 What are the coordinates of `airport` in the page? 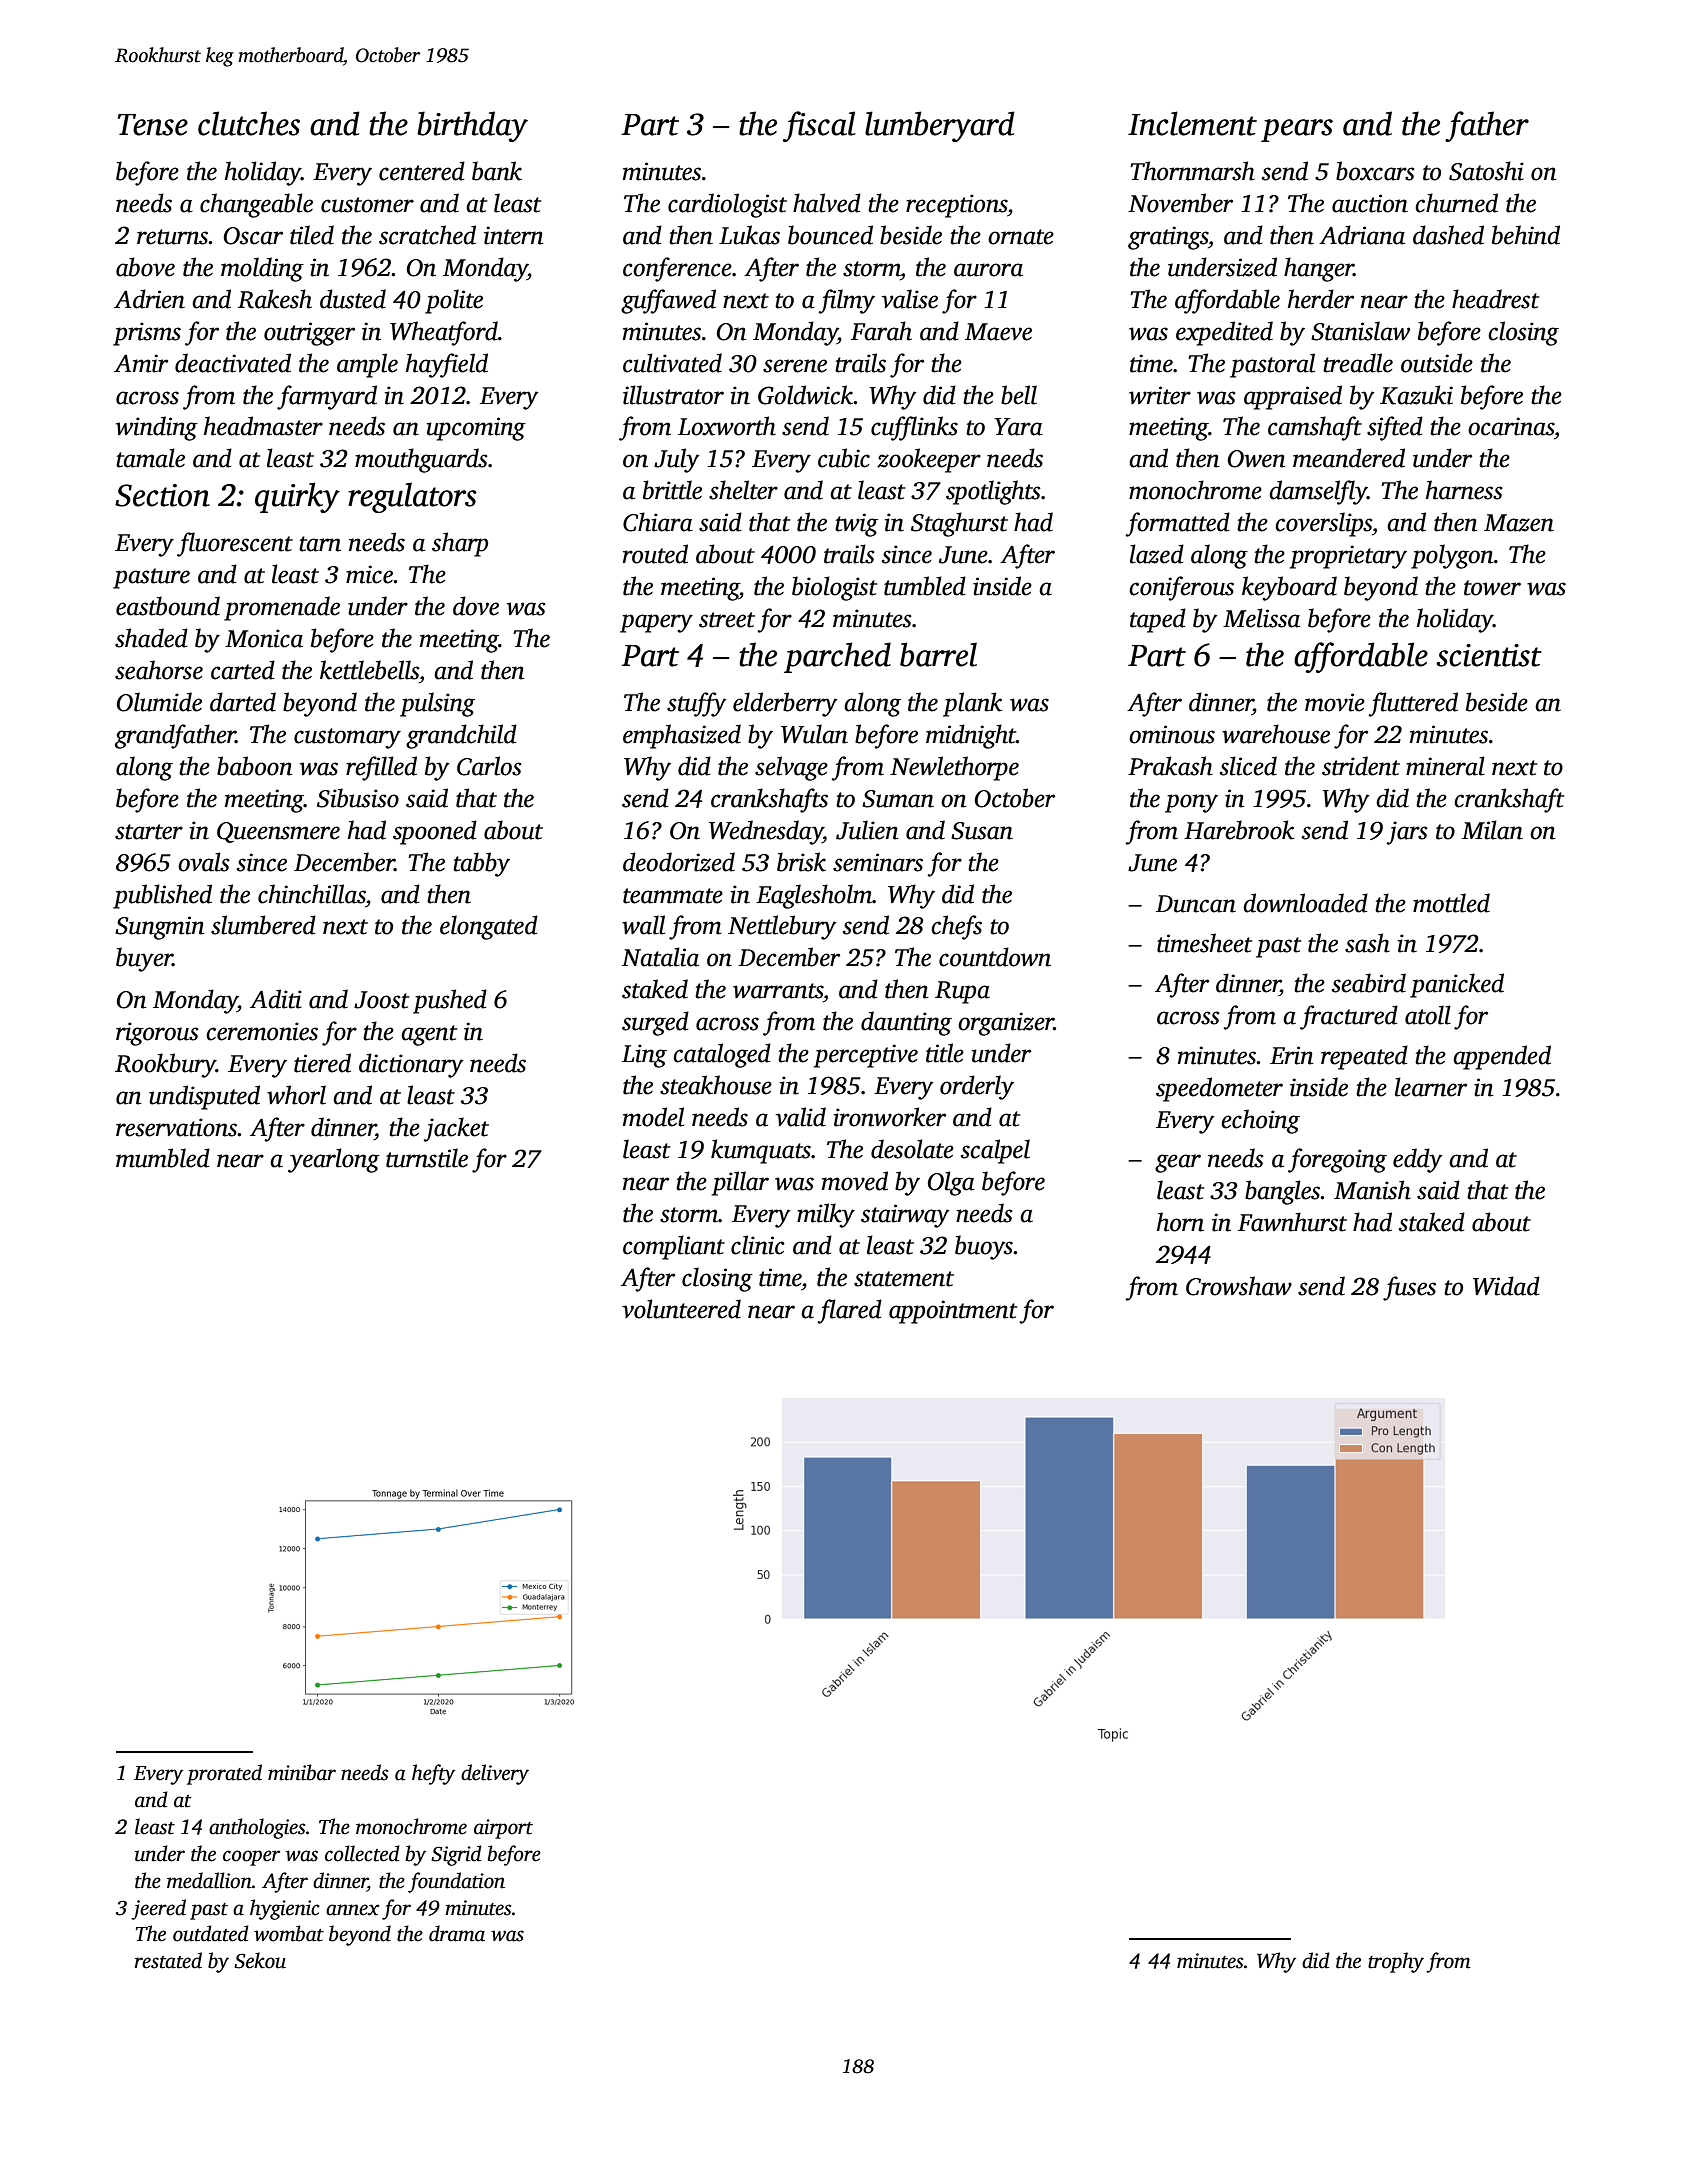 It's located at (503, 1829).
